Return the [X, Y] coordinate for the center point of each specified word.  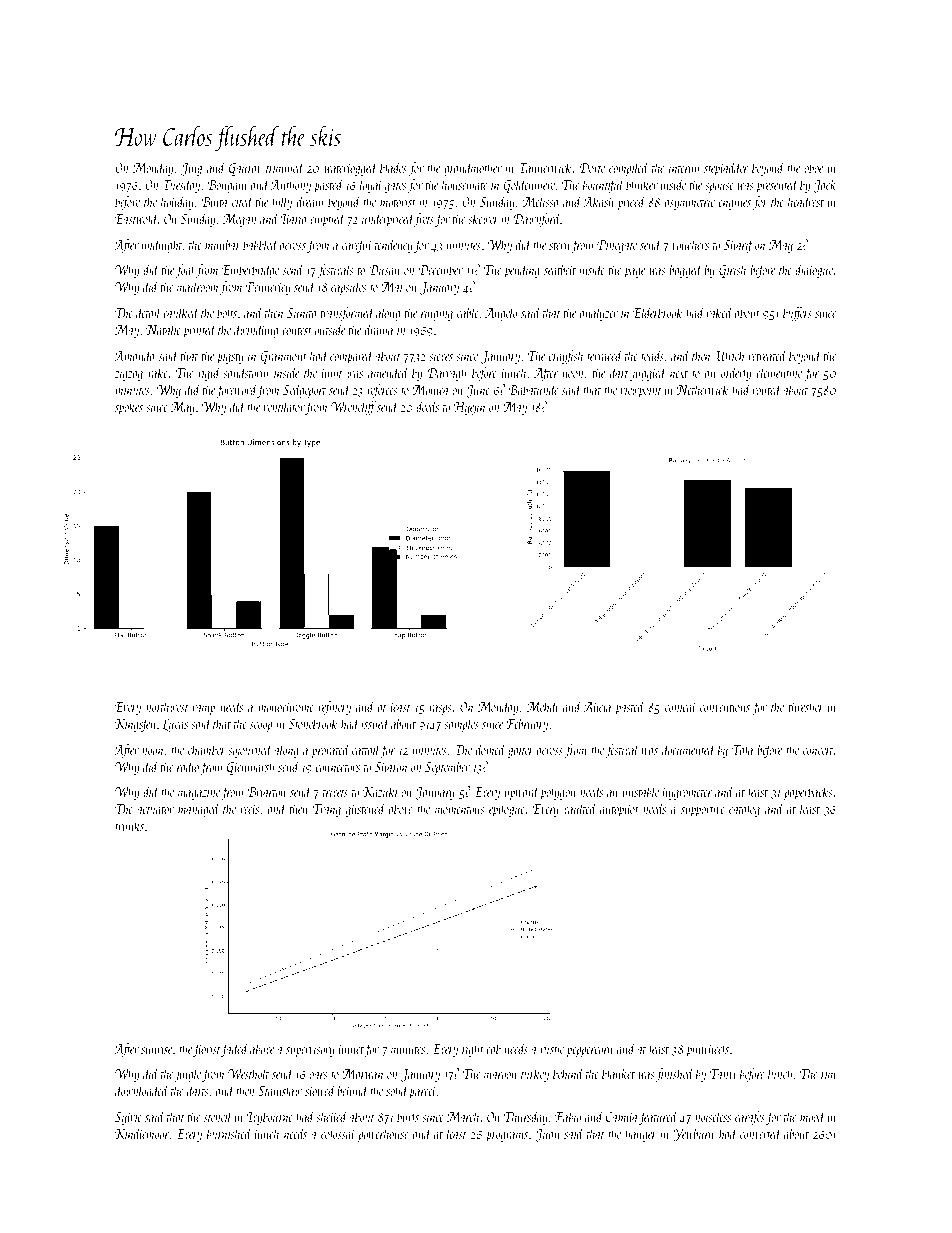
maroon [500, 1075]
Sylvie [128, 1118]
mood [813, 1116]
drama [379, 329]
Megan [239, 220]
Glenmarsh [250, 768]
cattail [366, 751]
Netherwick [702, 389]
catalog [744, 810]
